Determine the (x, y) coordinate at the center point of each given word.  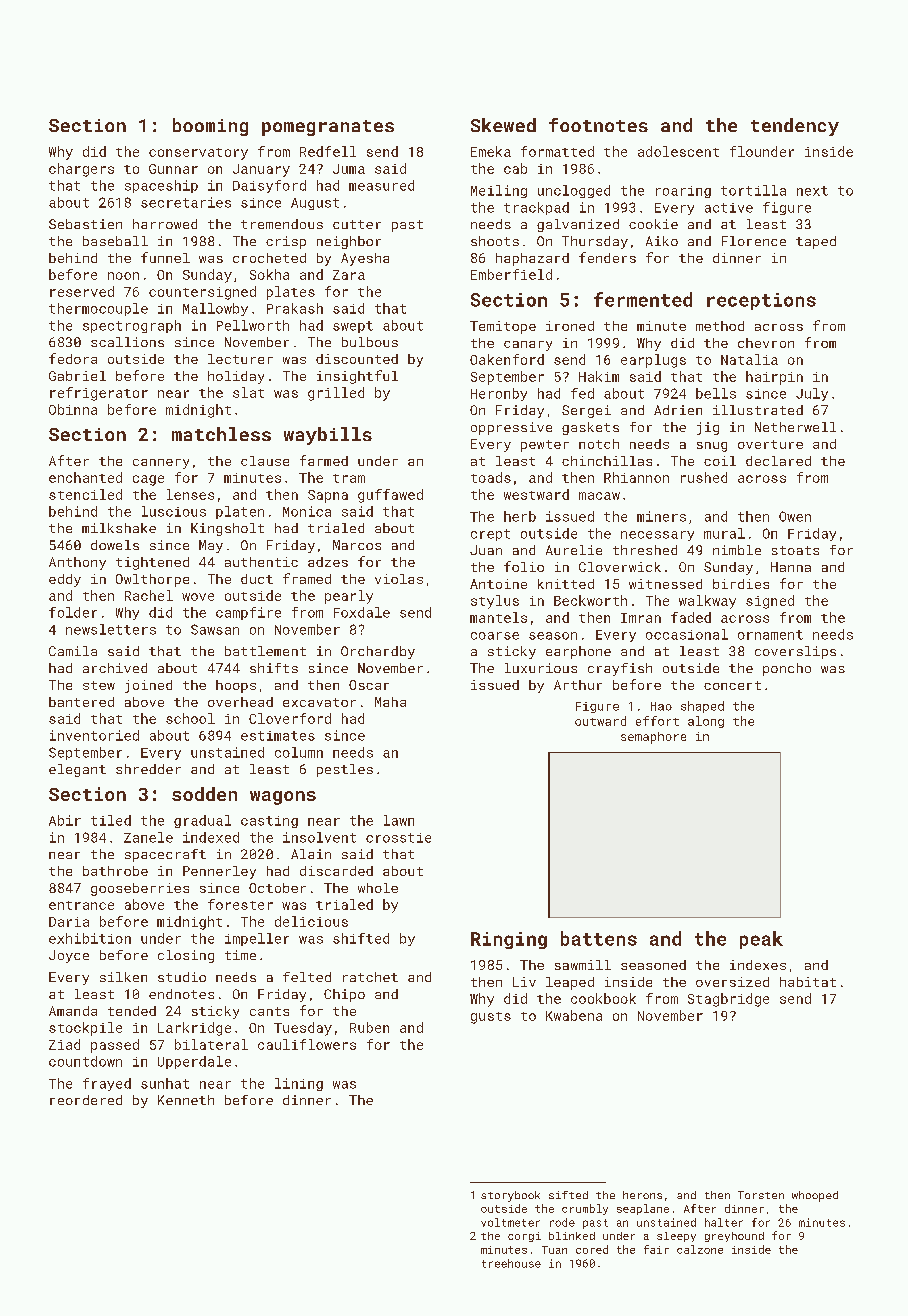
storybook (510, 1196)
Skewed (503, 125)
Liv (524, 982)
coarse (495, 636)
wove (198, 597)
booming (210, 127)
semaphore (653, 738)
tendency (795, 127)
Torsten (761, 1195)
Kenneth (186, 1100)
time (240, 955)
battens (599, 938)
